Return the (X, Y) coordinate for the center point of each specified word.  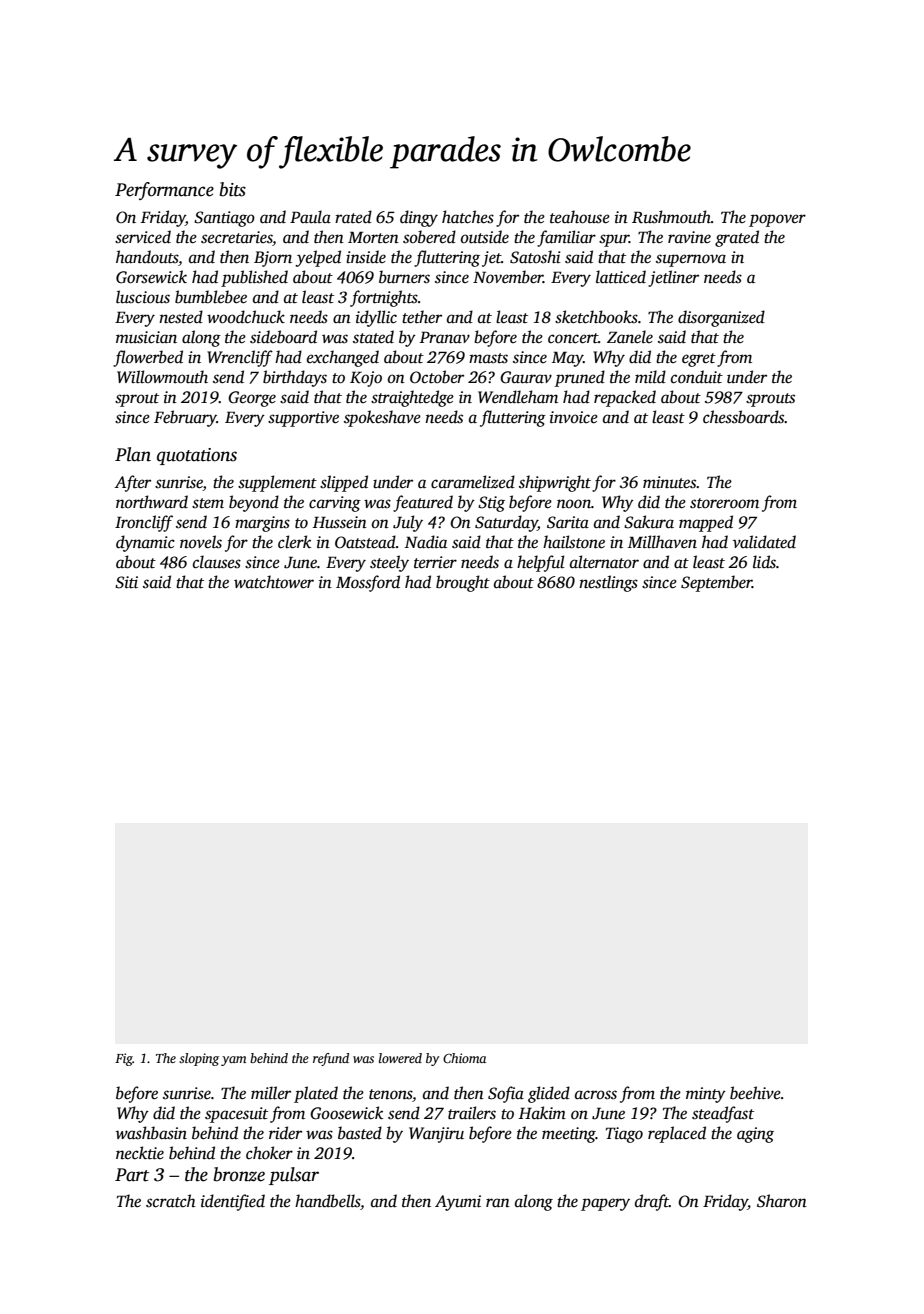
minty (706, 1095)
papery (605, 1204)
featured (423, 503)
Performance (164, 191)
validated (764, 542)
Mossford (368, 583)
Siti (126, 582)
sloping (199, 1059)
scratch (171, 1201)
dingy (419, 218)
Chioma (464, 1058)
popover (777, 220)
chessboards (744, 417)
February (185, 418)
